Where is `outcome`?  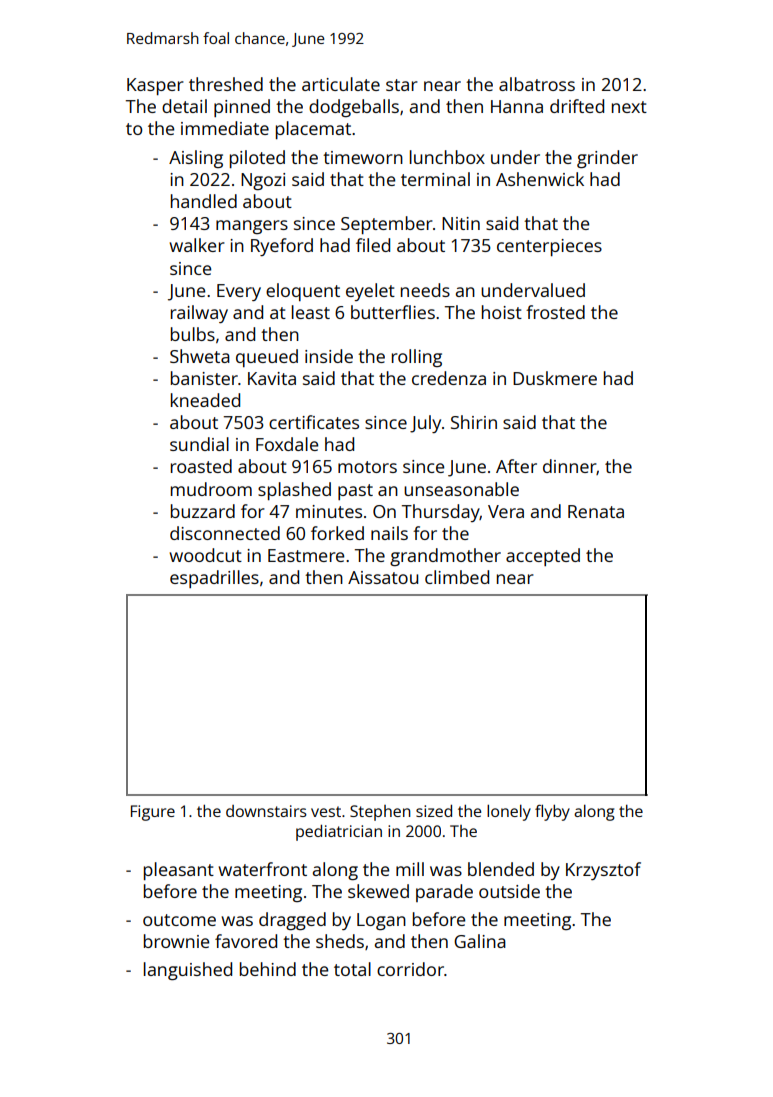
outcome is located at coordinates (179, 920).
